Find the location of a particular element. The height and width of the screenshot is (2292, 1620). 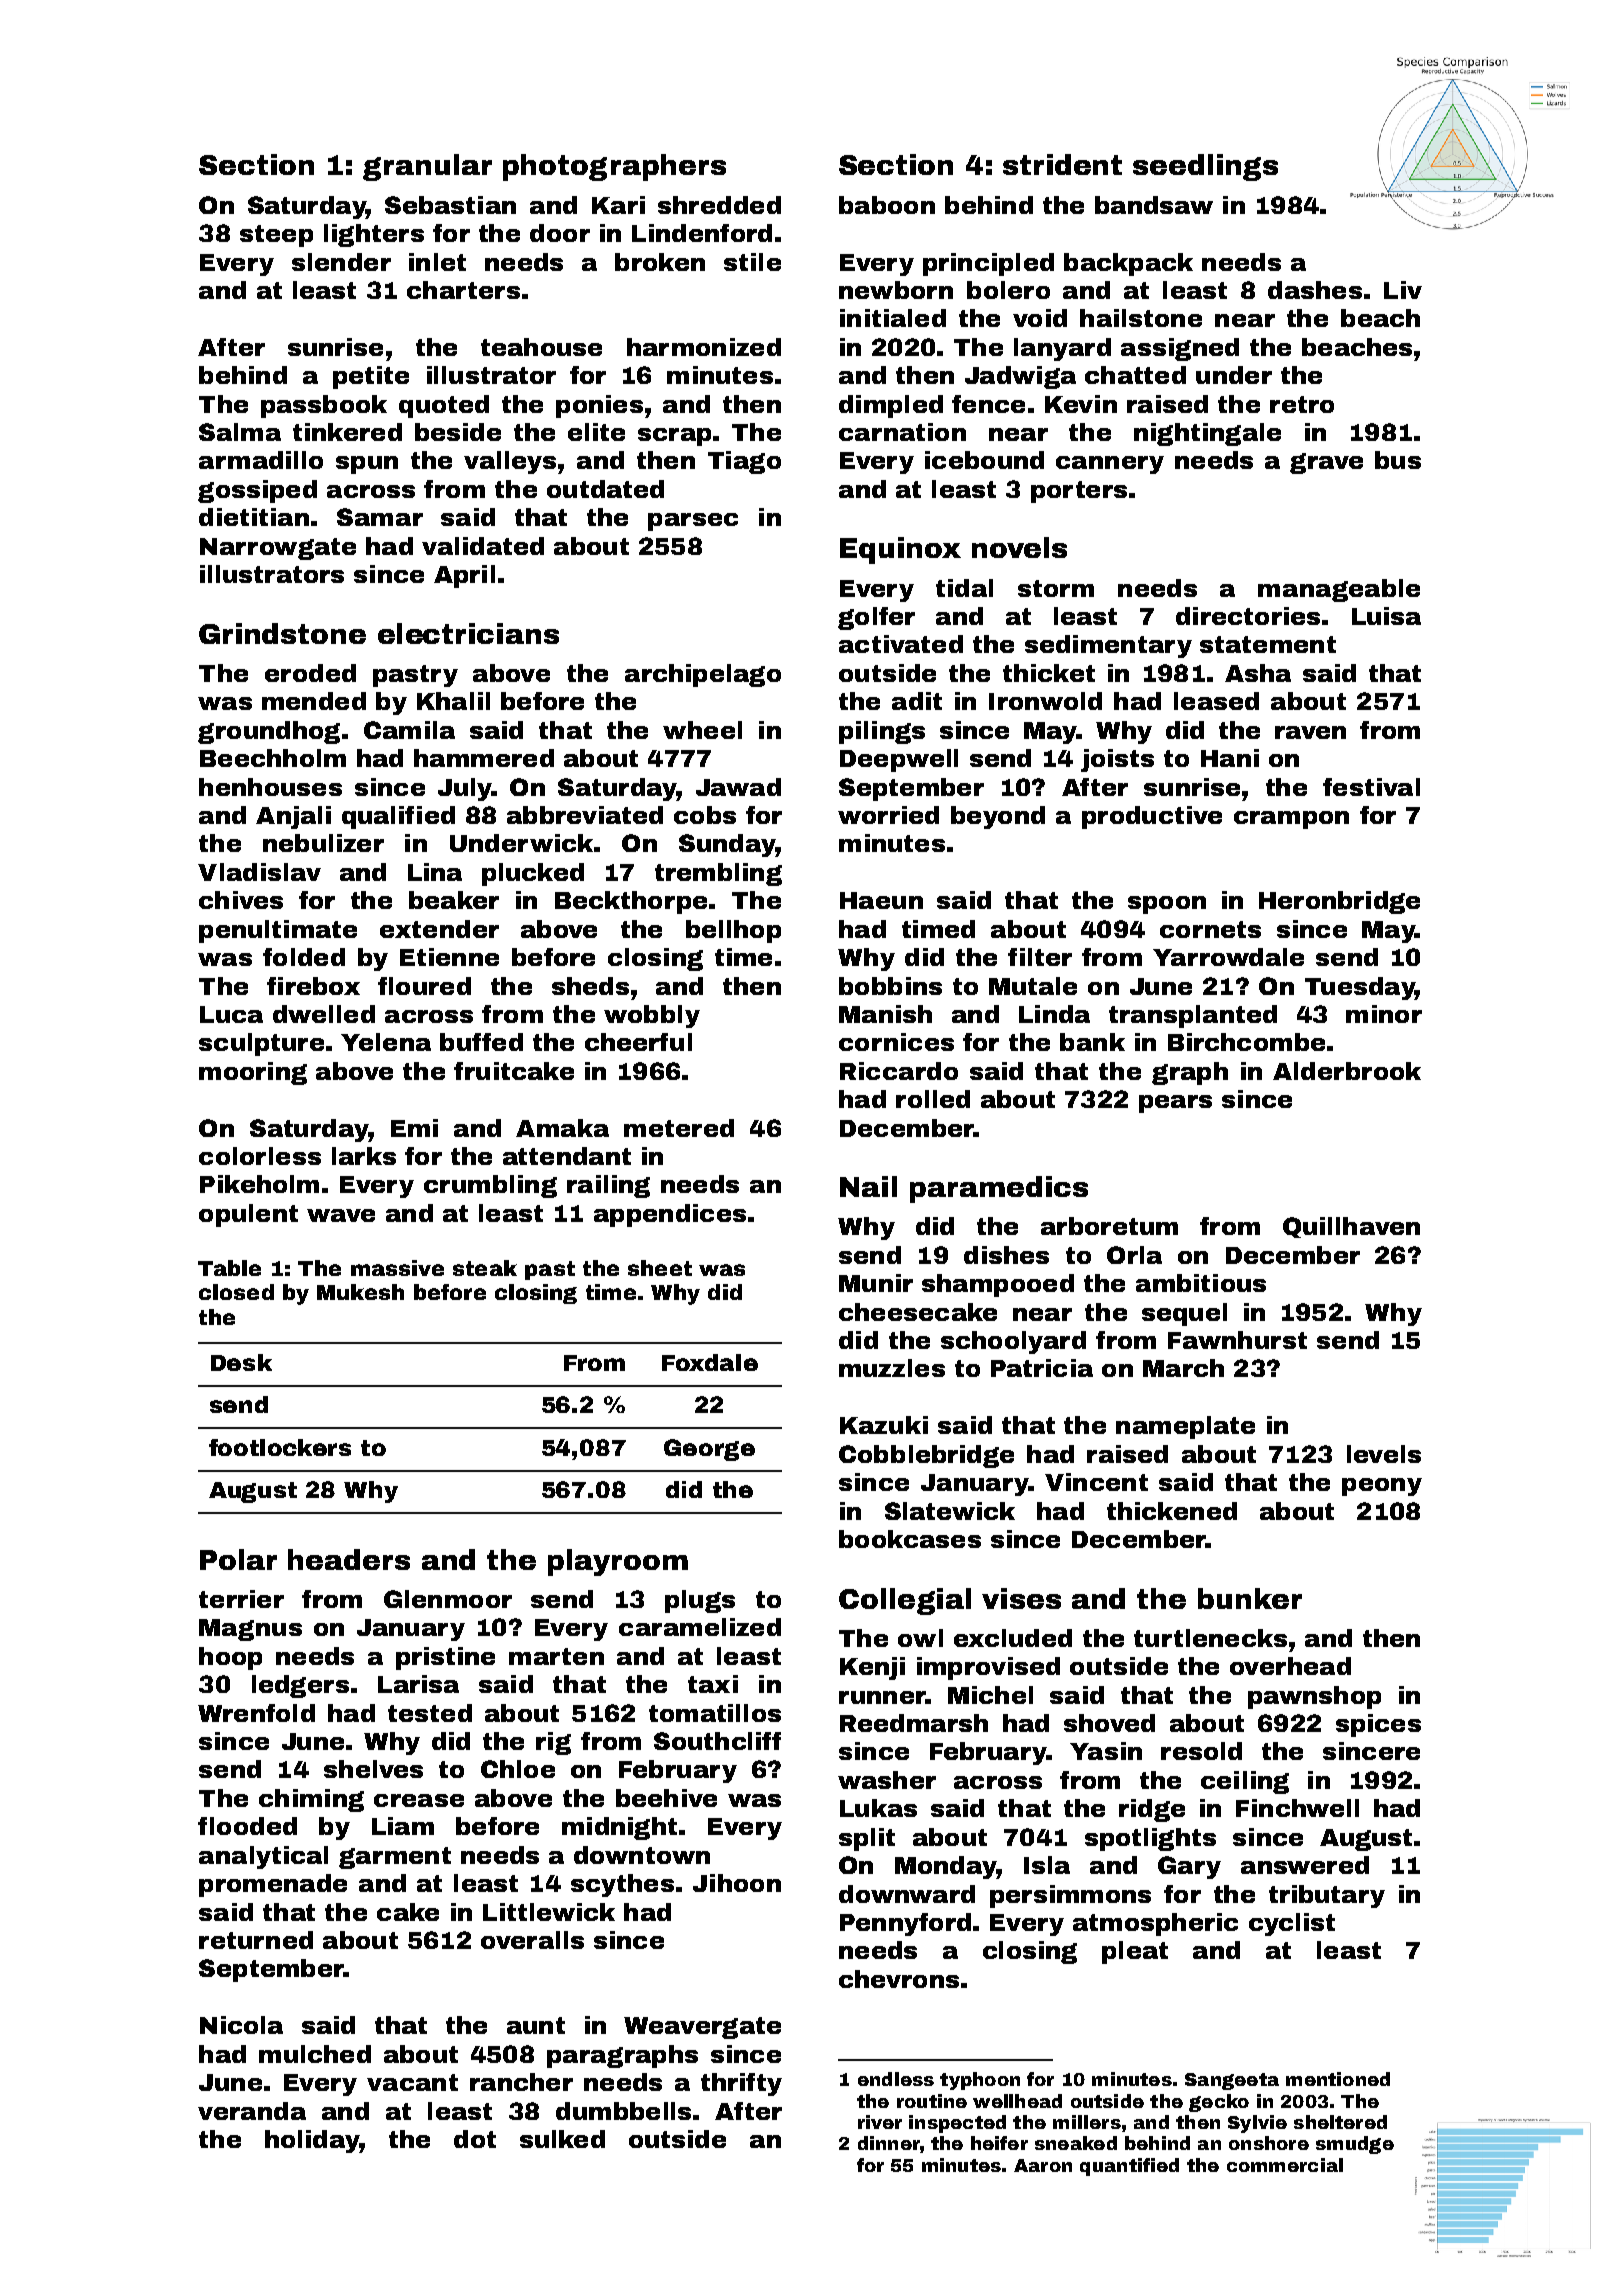

passbook is located at coordinates (324, 406).
